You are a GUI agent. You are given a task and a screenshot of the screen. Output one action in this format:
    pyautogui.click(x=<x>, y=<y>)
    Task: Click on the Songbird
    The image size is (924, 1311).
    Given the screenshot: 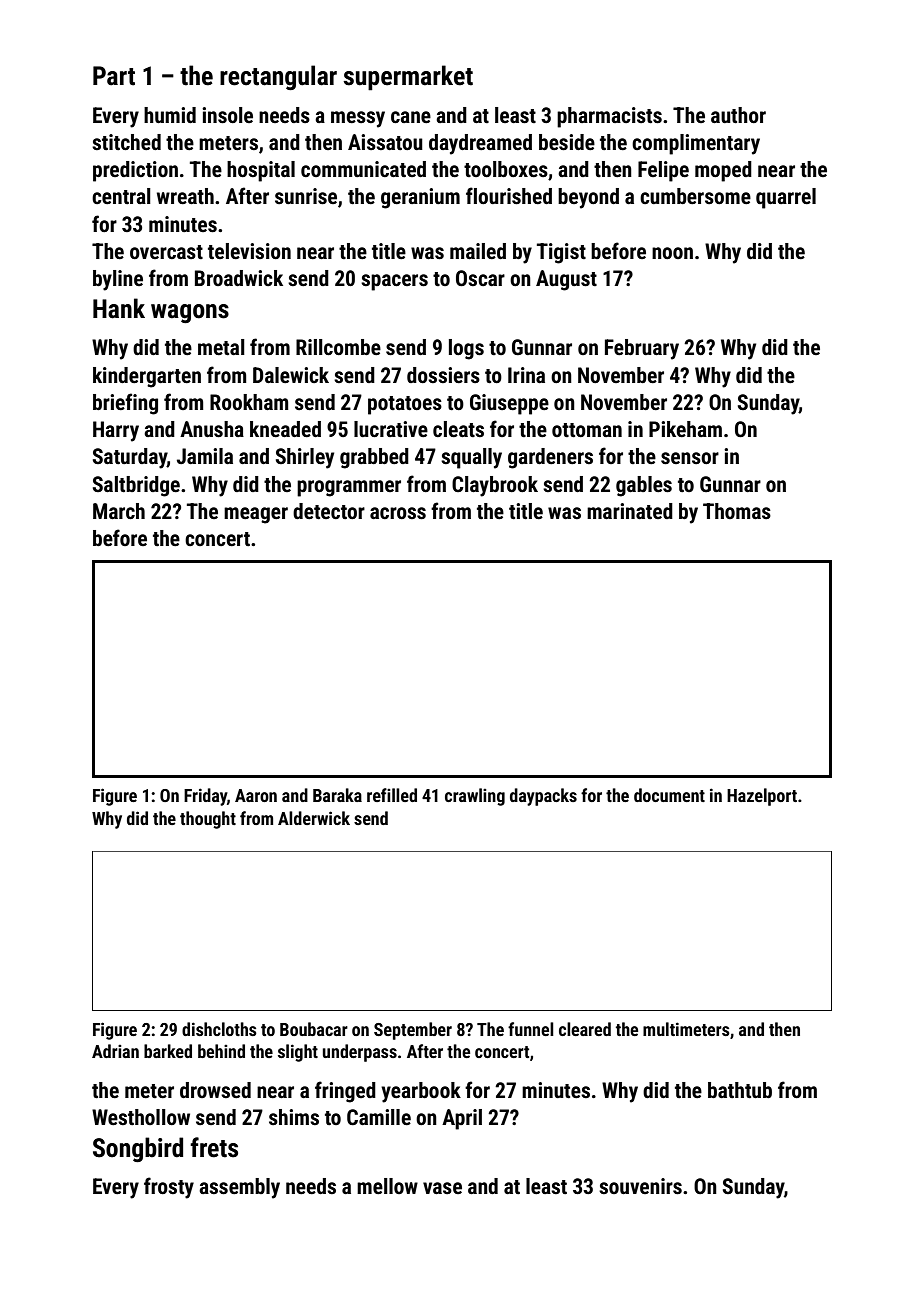 What is the action you would take?
    pyautogui.click(x=138, y=1149)
